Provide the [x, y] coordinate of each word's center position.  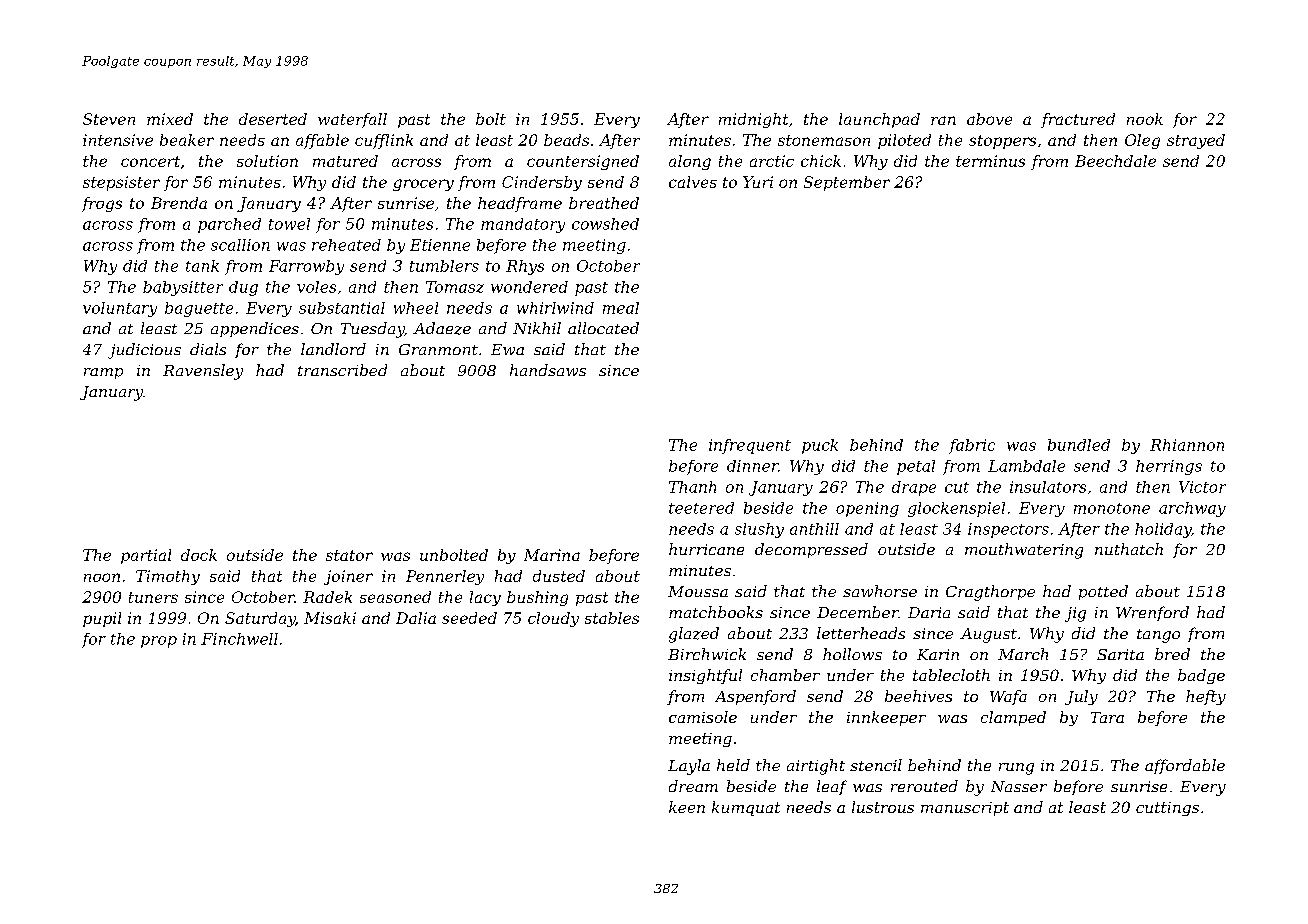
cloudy [553, 619]
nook [1145, 119]
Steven [109, 119]
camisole [703, 717]
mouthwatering [1024, 551]
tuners [153, 597]
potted [1103, 592]
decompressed [811, 550]
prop [159, 642]
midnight [753, 120]
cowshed [605, 224]
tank [202, 266]
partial [146, 556]
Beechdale [1115, 161]
